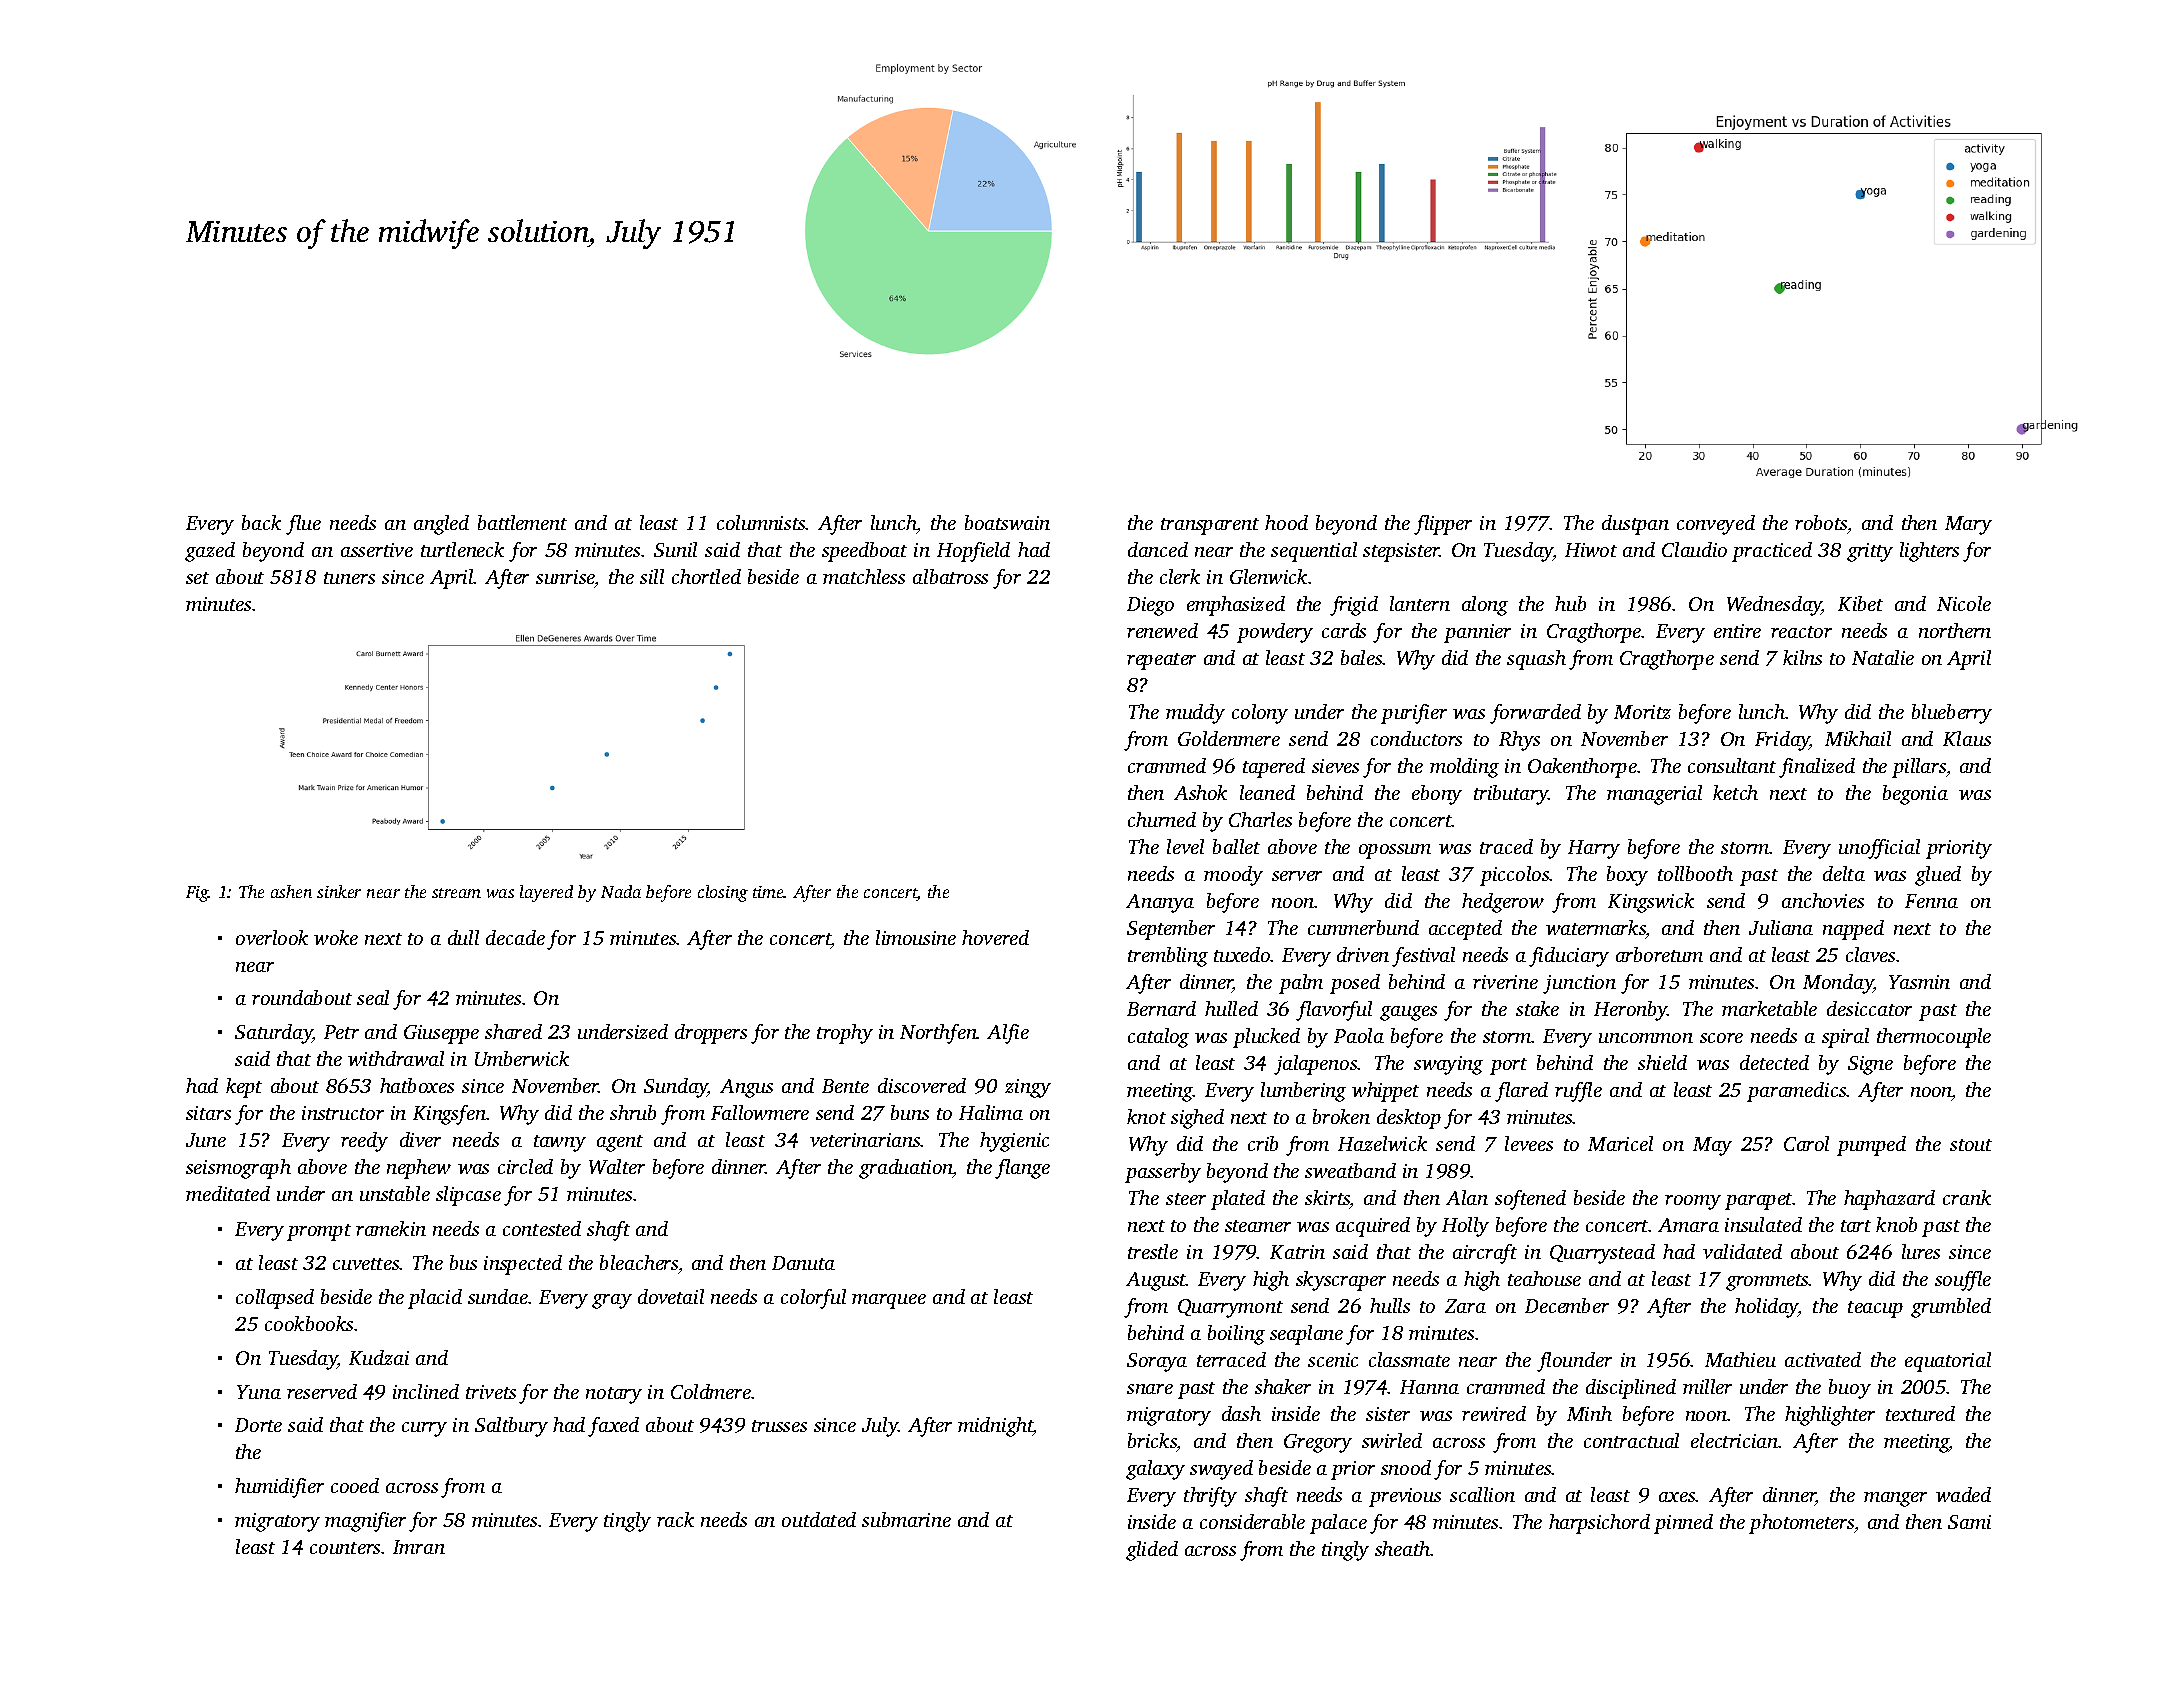 This screenshot has width=2178, height=1683. What do you see at coordinates (1735, 792) in the screenshot?
I see `ketch` at bounding box center [1735, 792].
